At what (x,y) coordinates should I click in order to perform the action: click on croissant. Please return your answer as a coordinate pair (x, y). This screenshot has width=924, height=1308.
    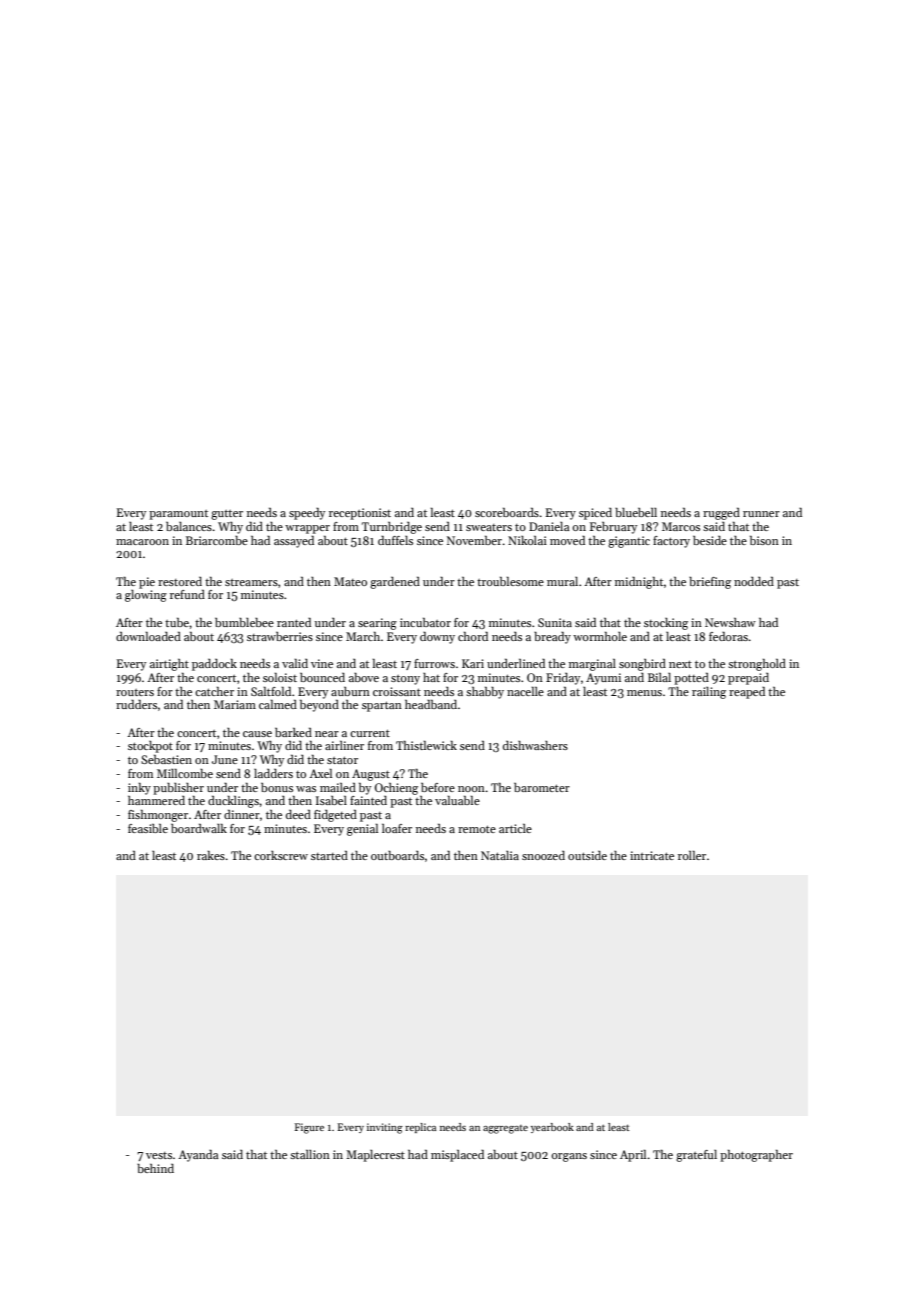
    Looking at the image, I should click on (397, 691).
